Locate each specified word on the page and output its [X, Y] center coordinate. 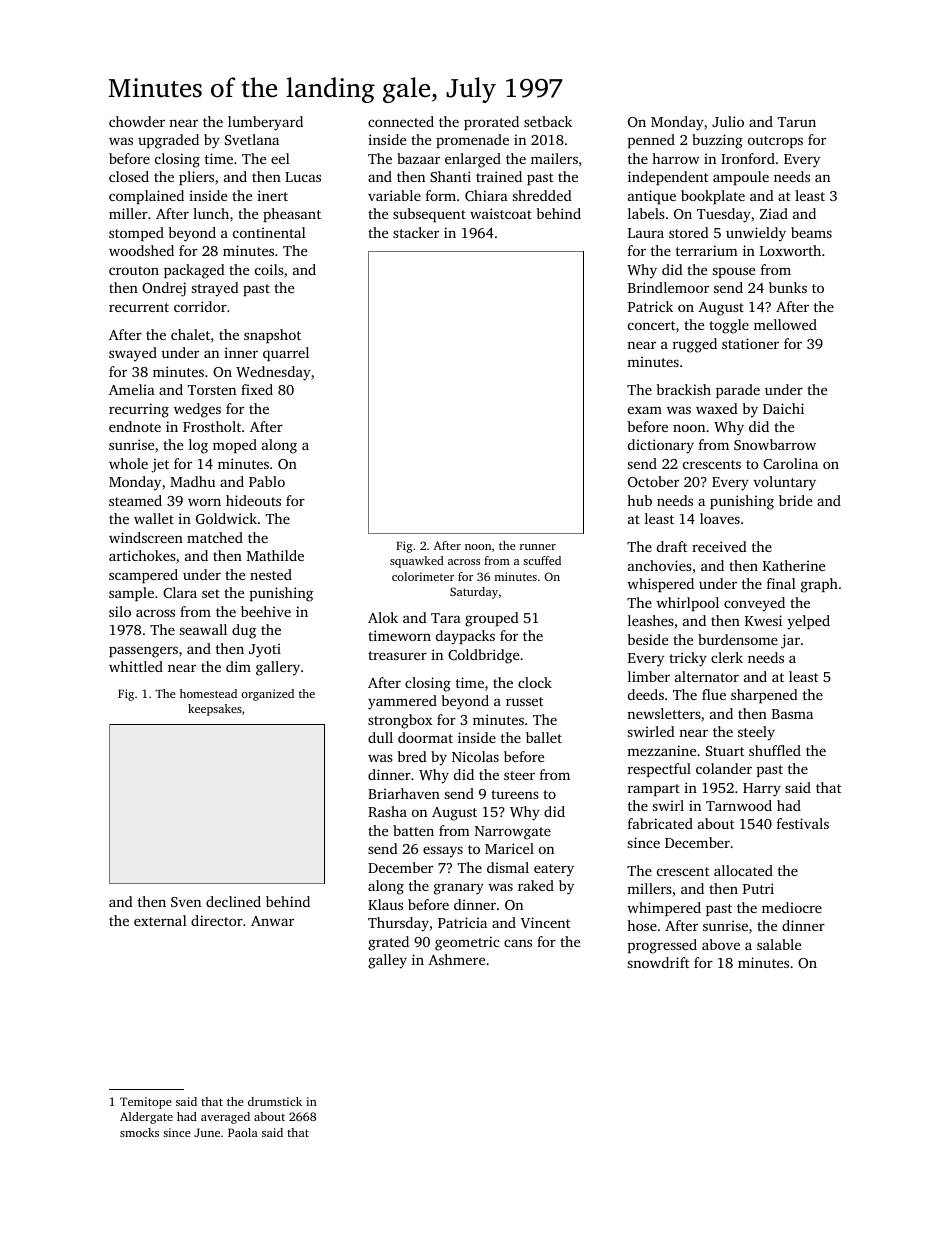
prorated [491, 123]
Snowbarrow [775, 444]
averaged [225, 1118]
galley [387, 961]
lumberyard [265, 123]
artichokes [142, 555]
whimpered [664, 909]
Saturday [474, 593]
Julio [728, 121]
